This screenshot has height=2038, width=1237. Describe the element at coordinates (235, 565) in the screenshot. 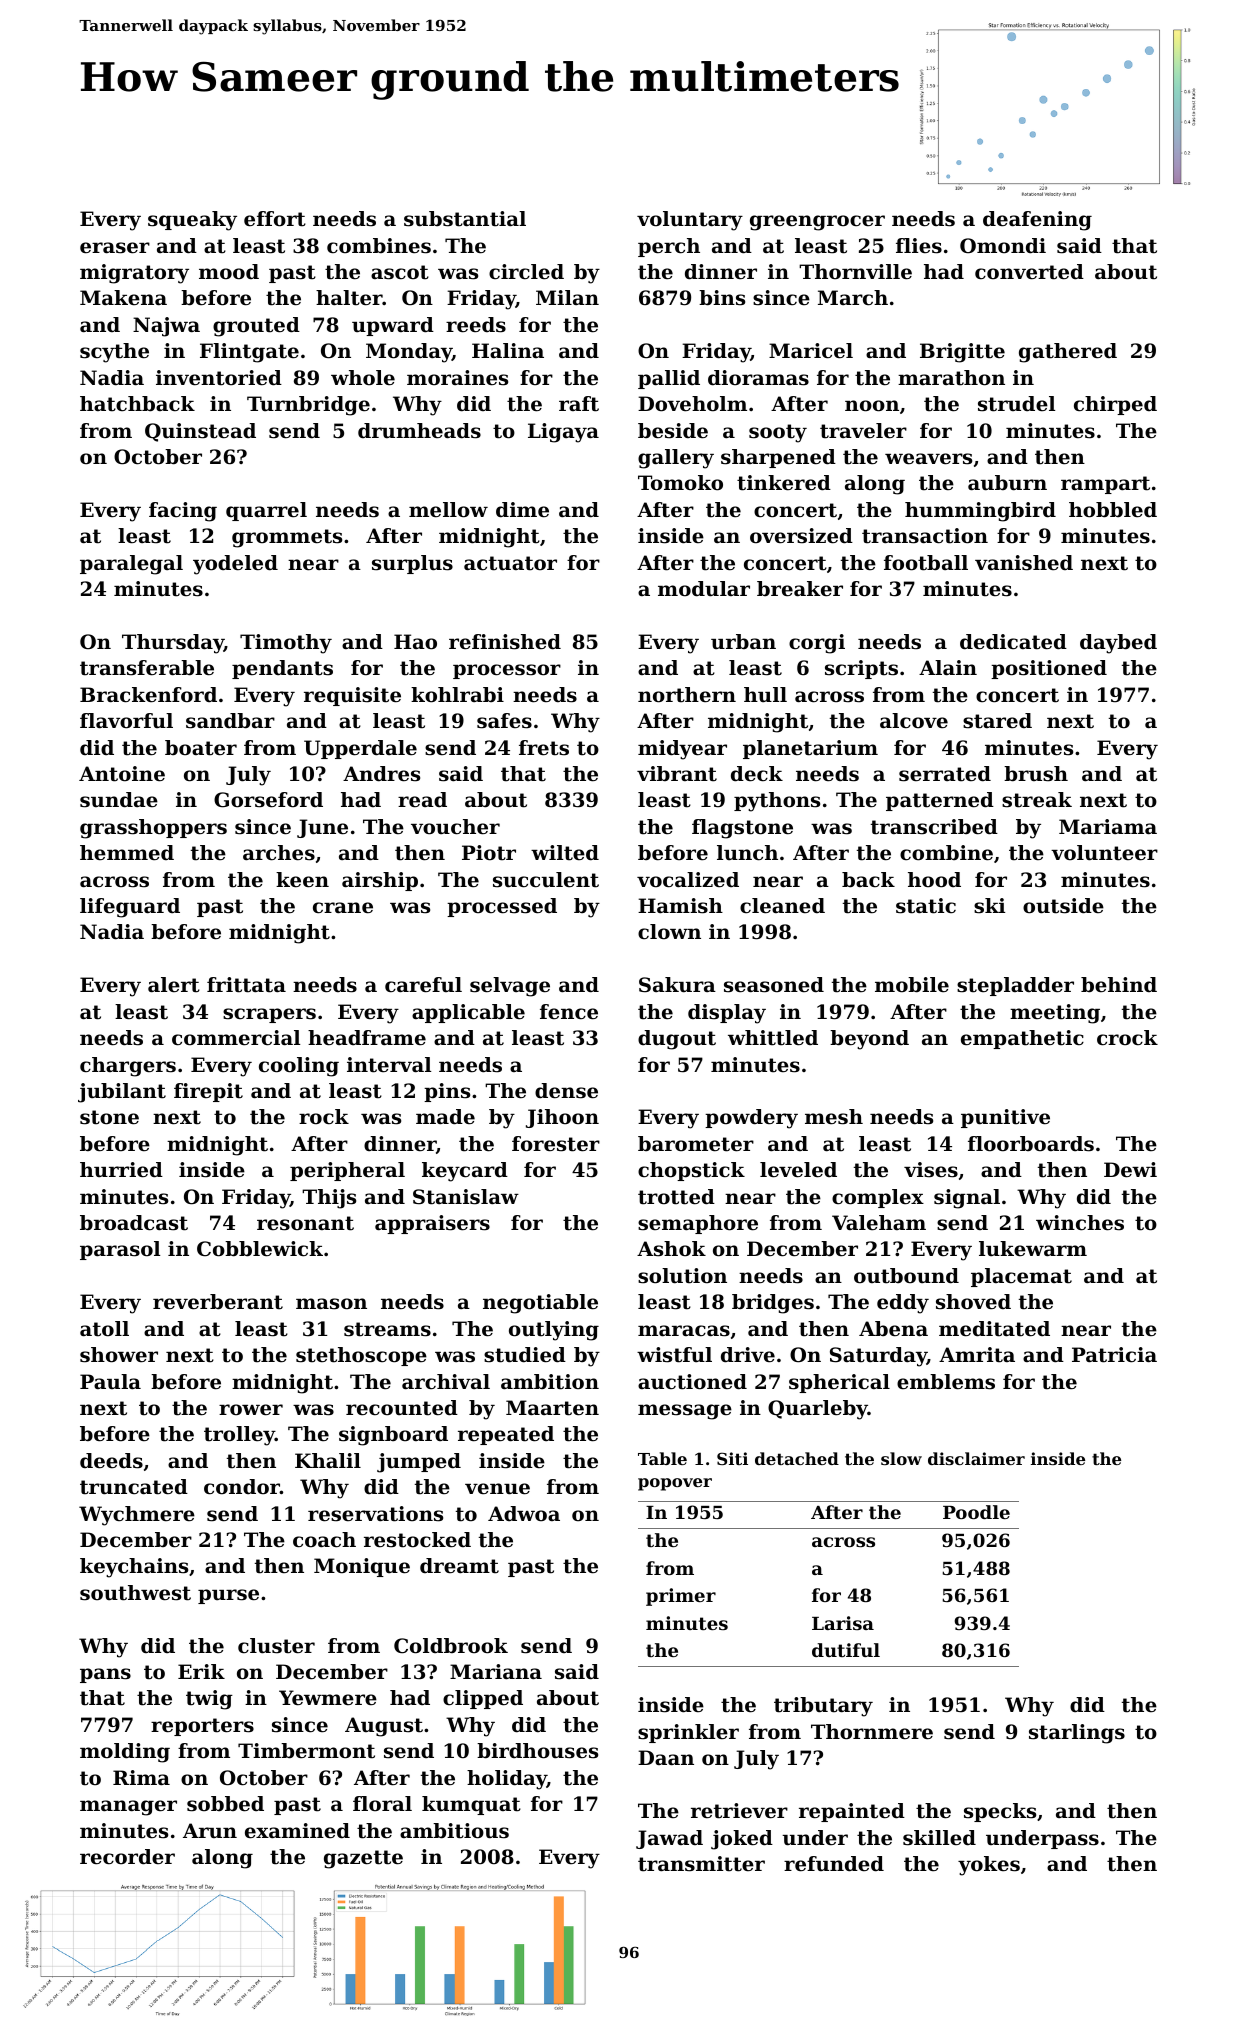

I see `yodeled` at that location.
